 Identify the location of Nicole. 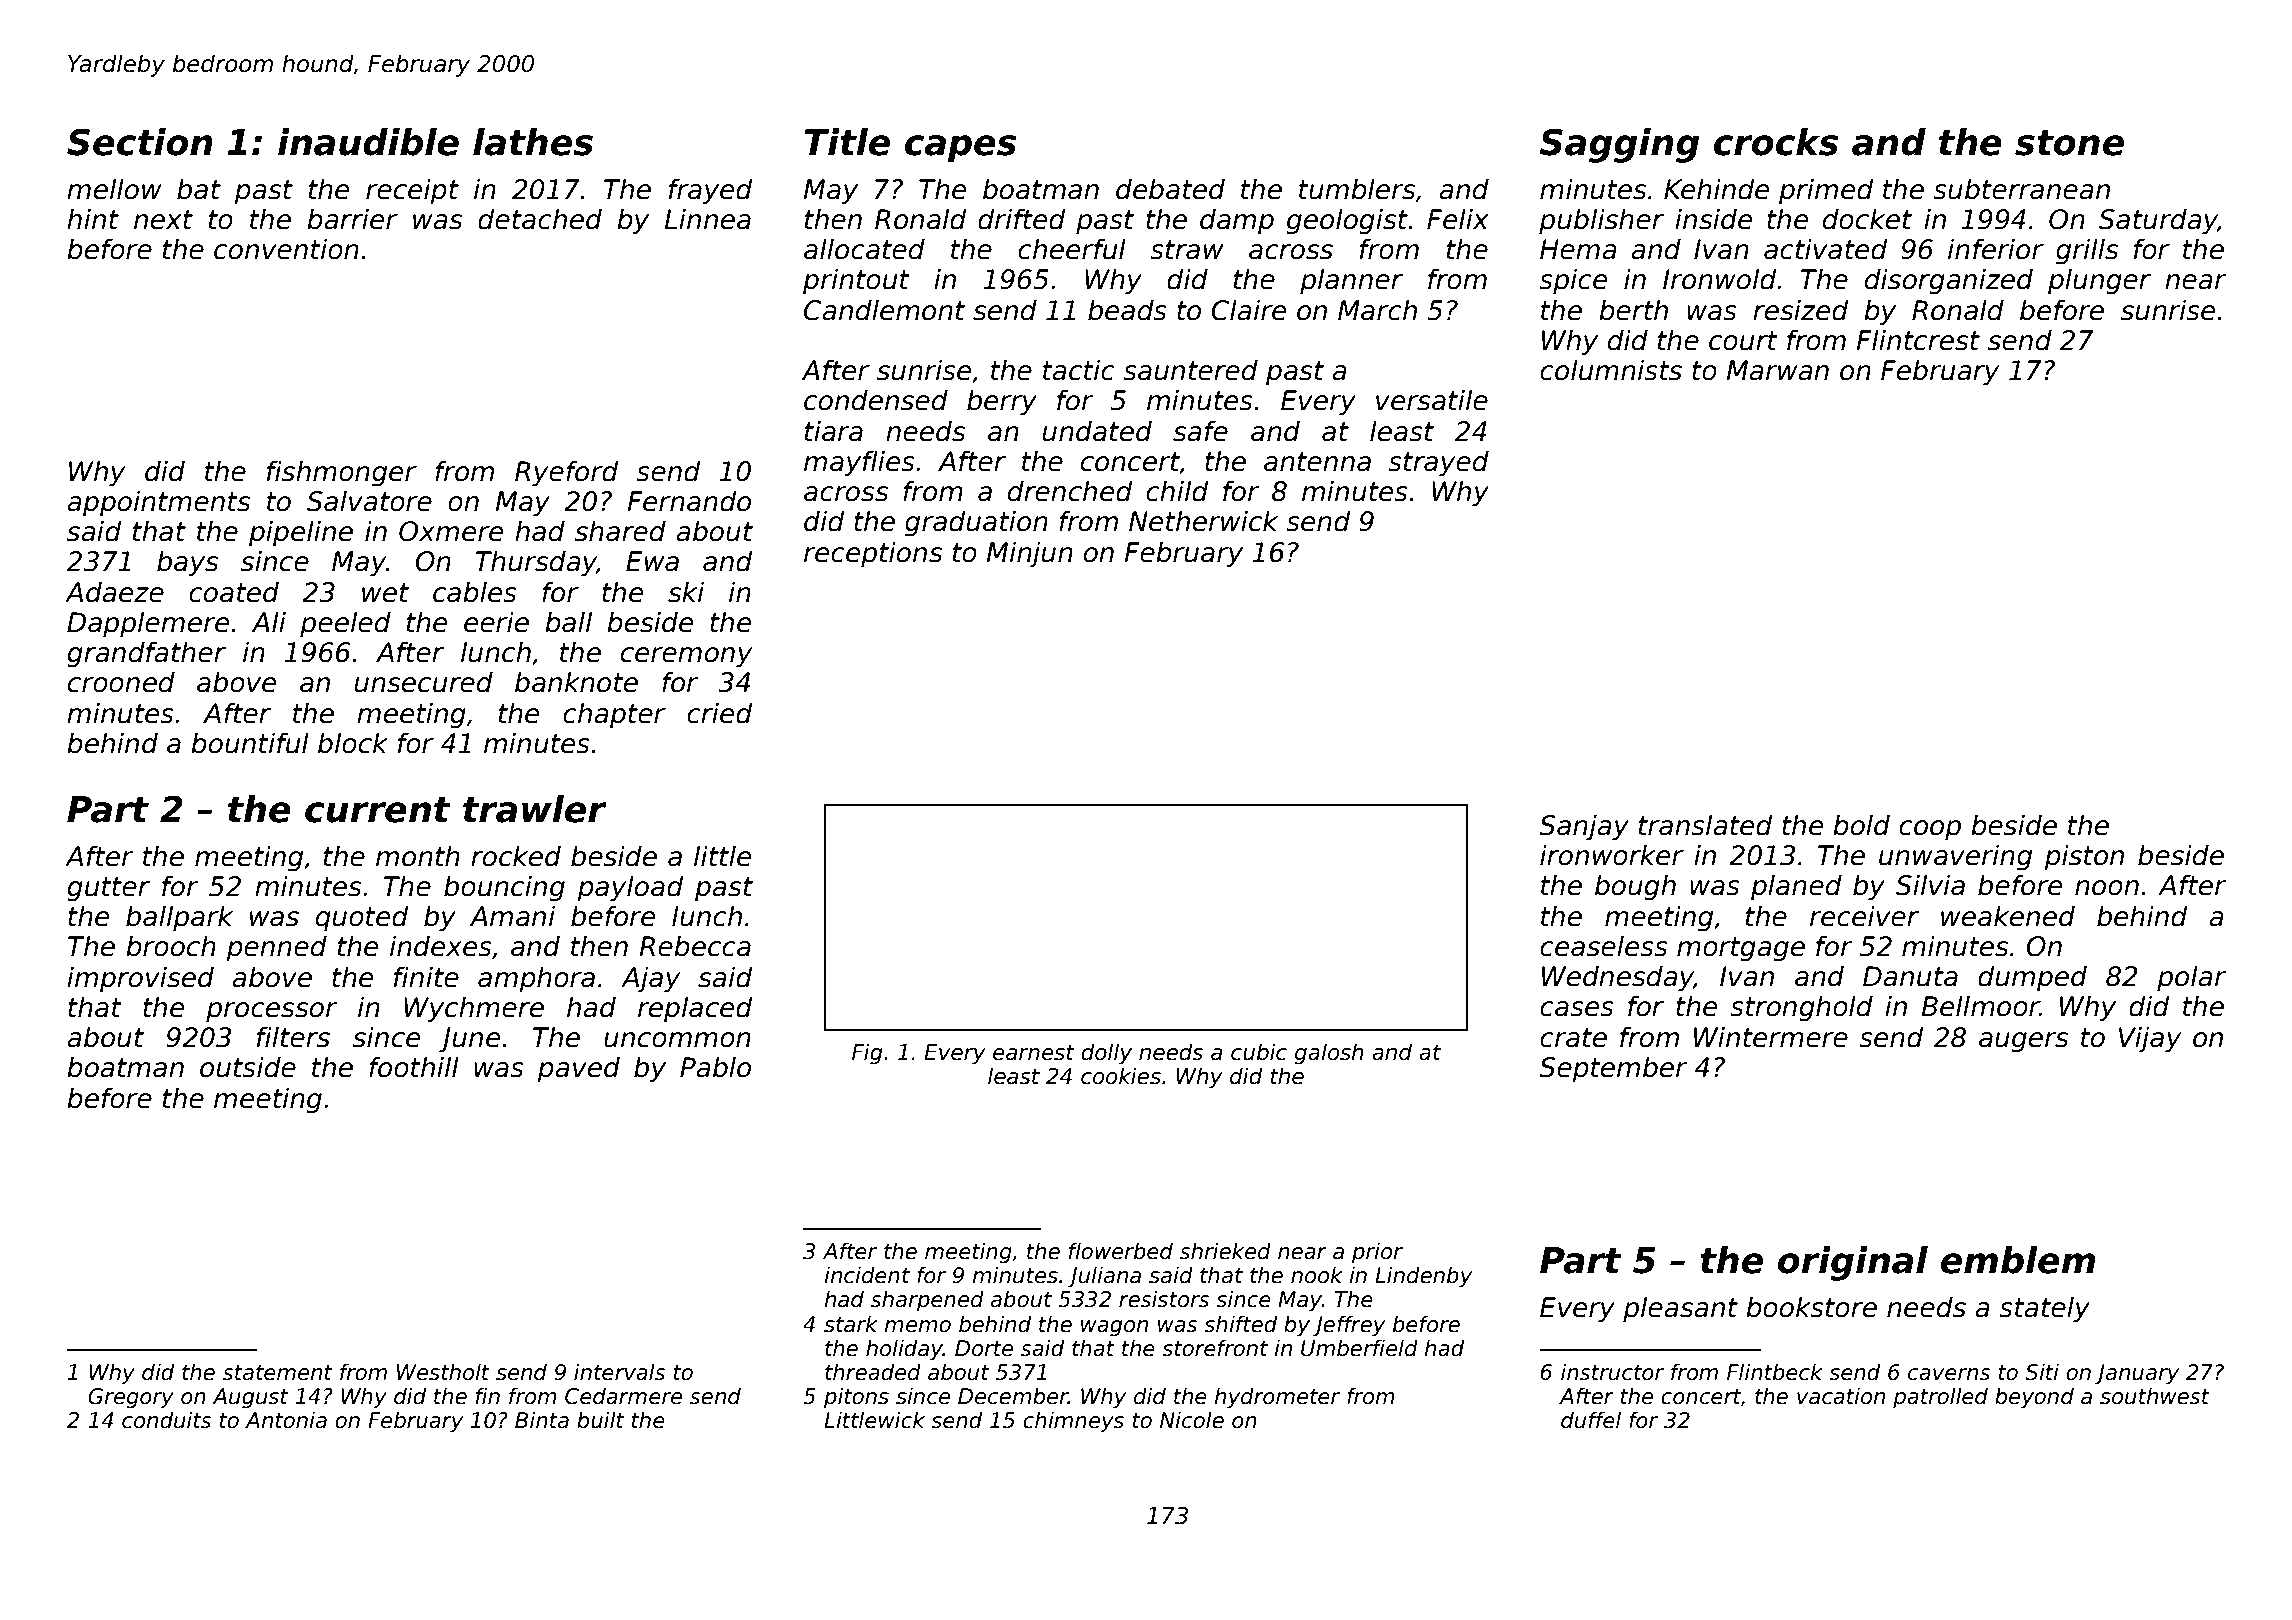
(1192, 1420).
